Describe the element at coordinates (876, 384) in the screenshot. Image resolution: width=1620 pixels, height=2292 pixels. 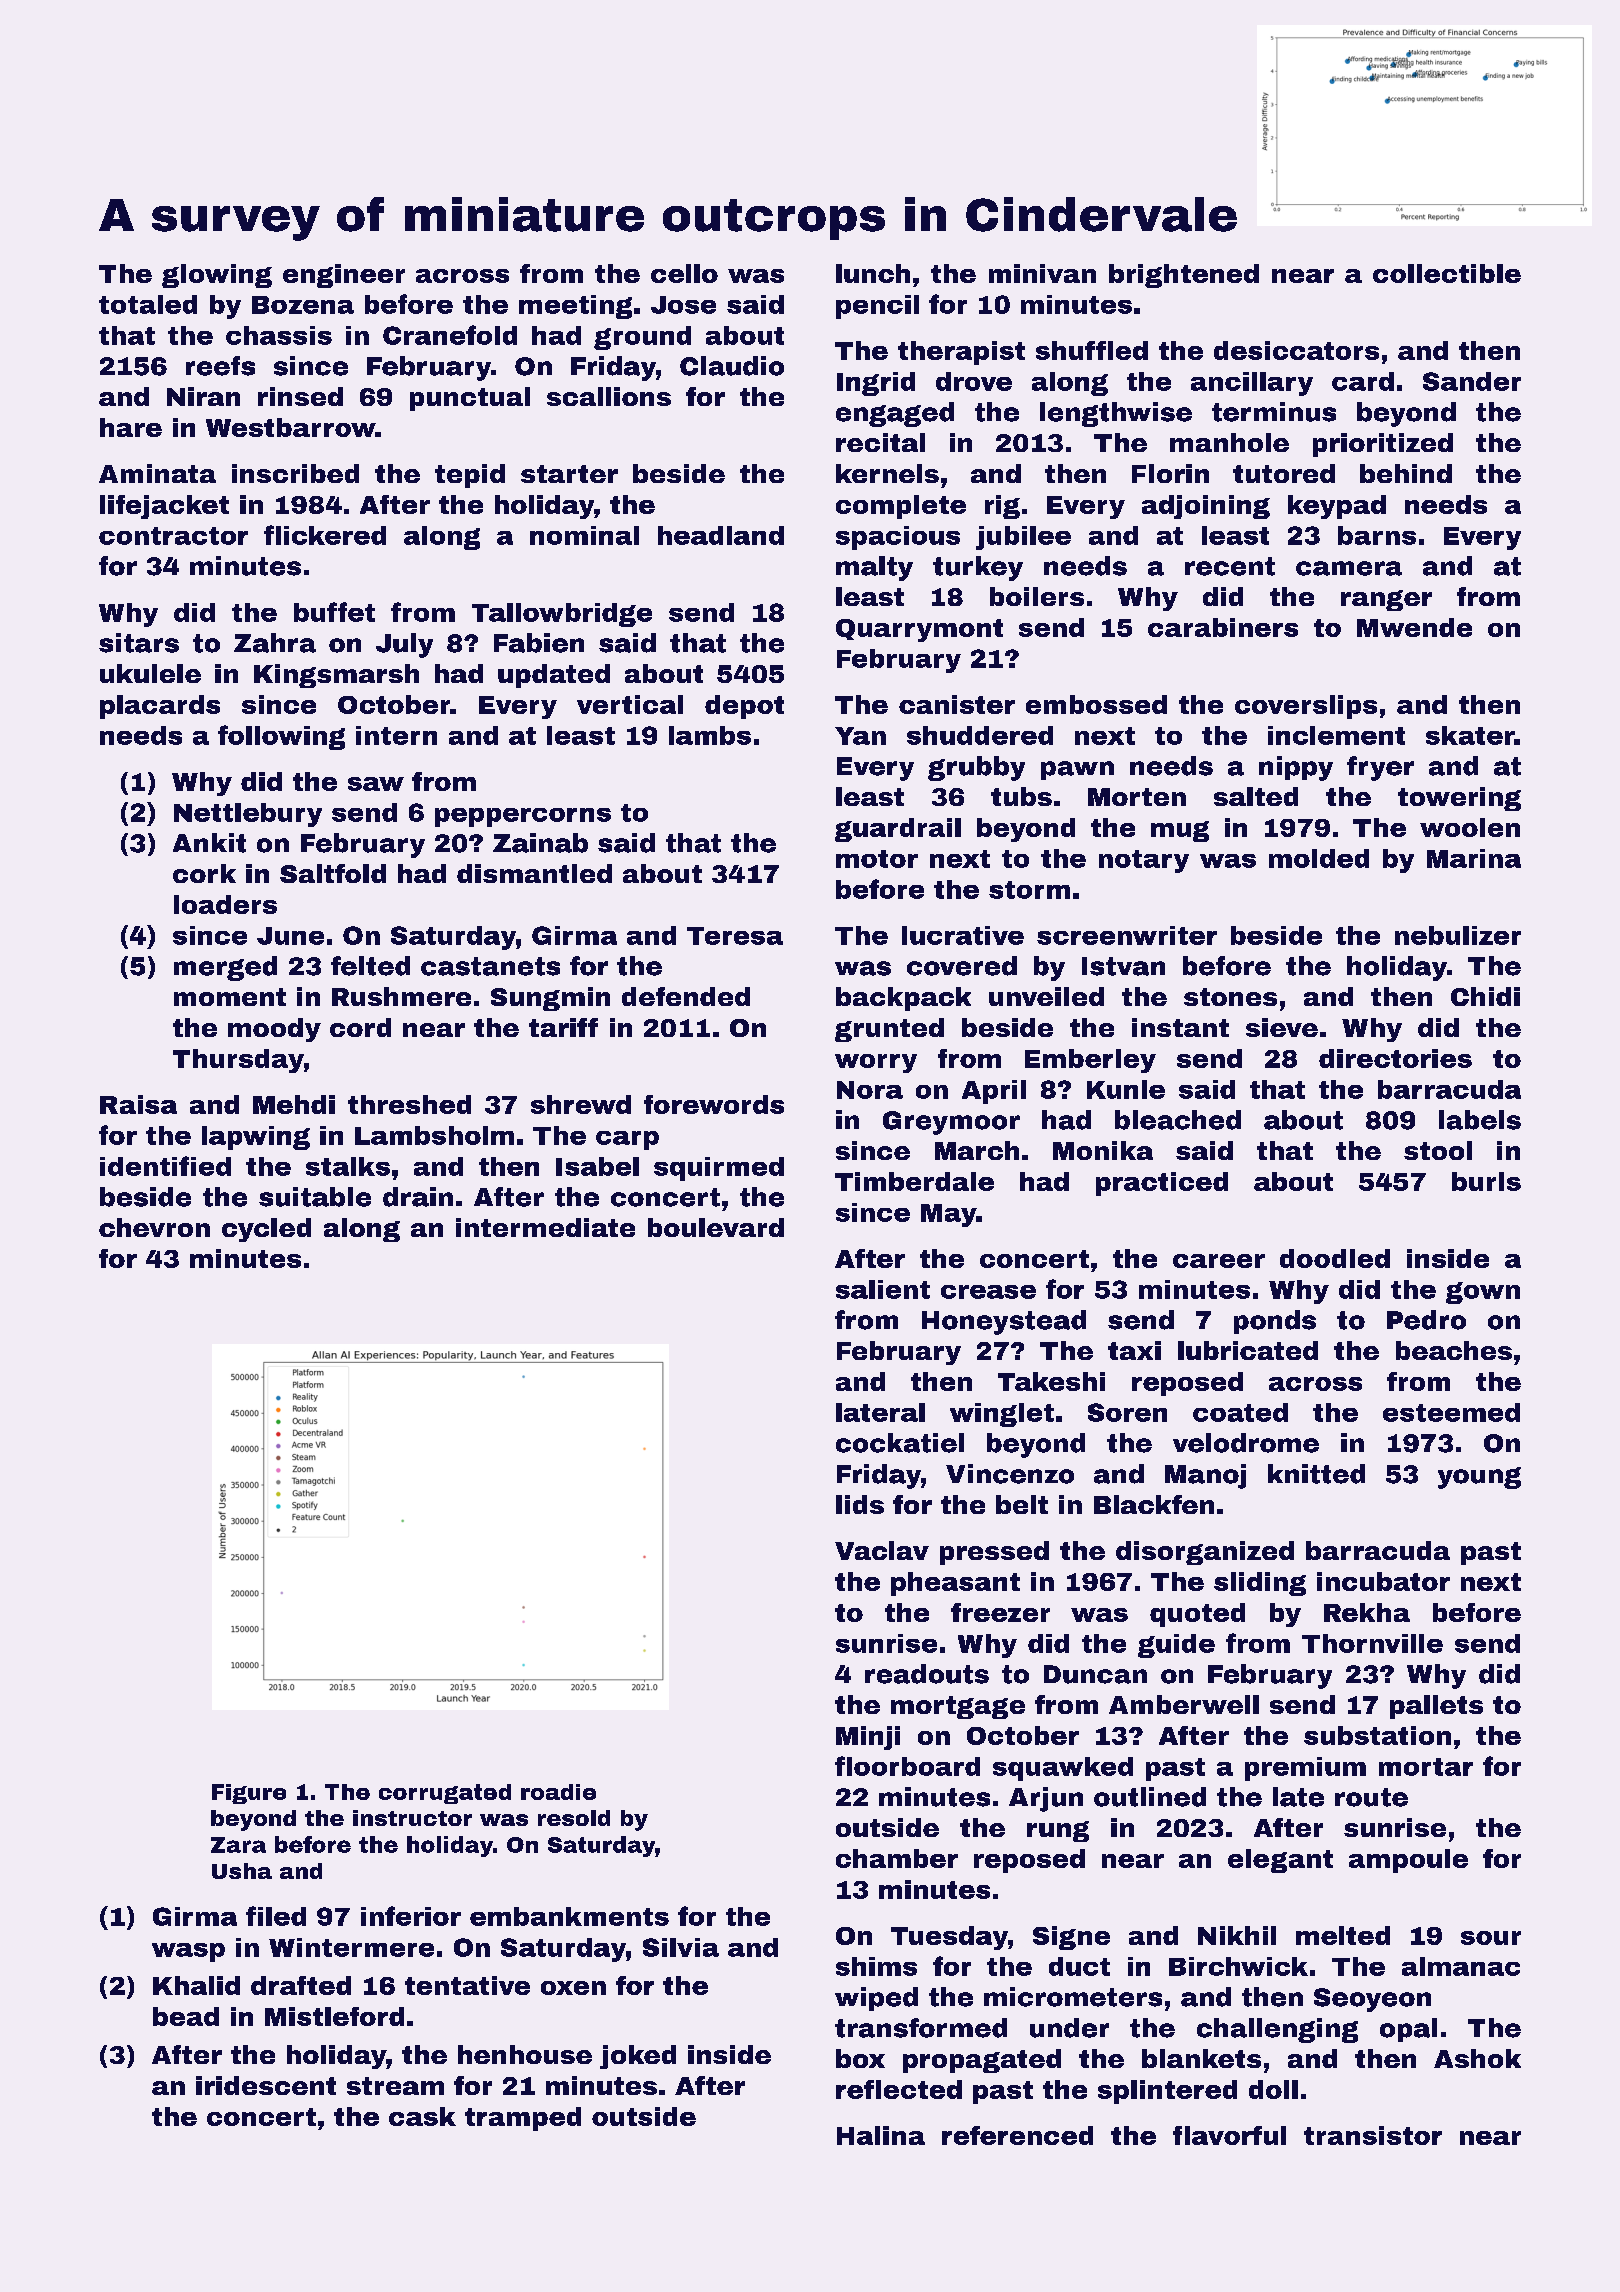
I see `Ingrid` at that location.
